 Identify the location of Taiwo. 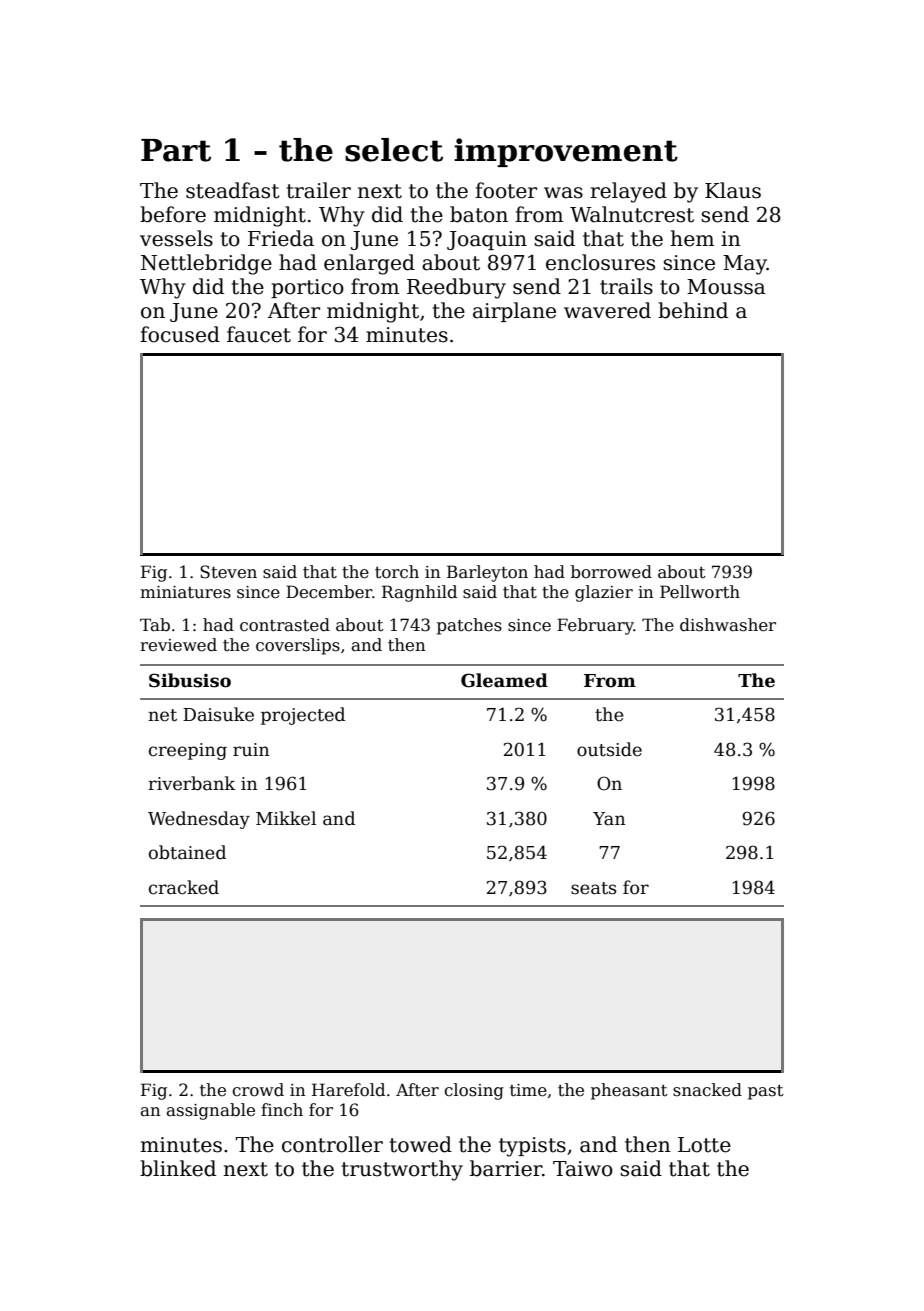
(583, 1169).
